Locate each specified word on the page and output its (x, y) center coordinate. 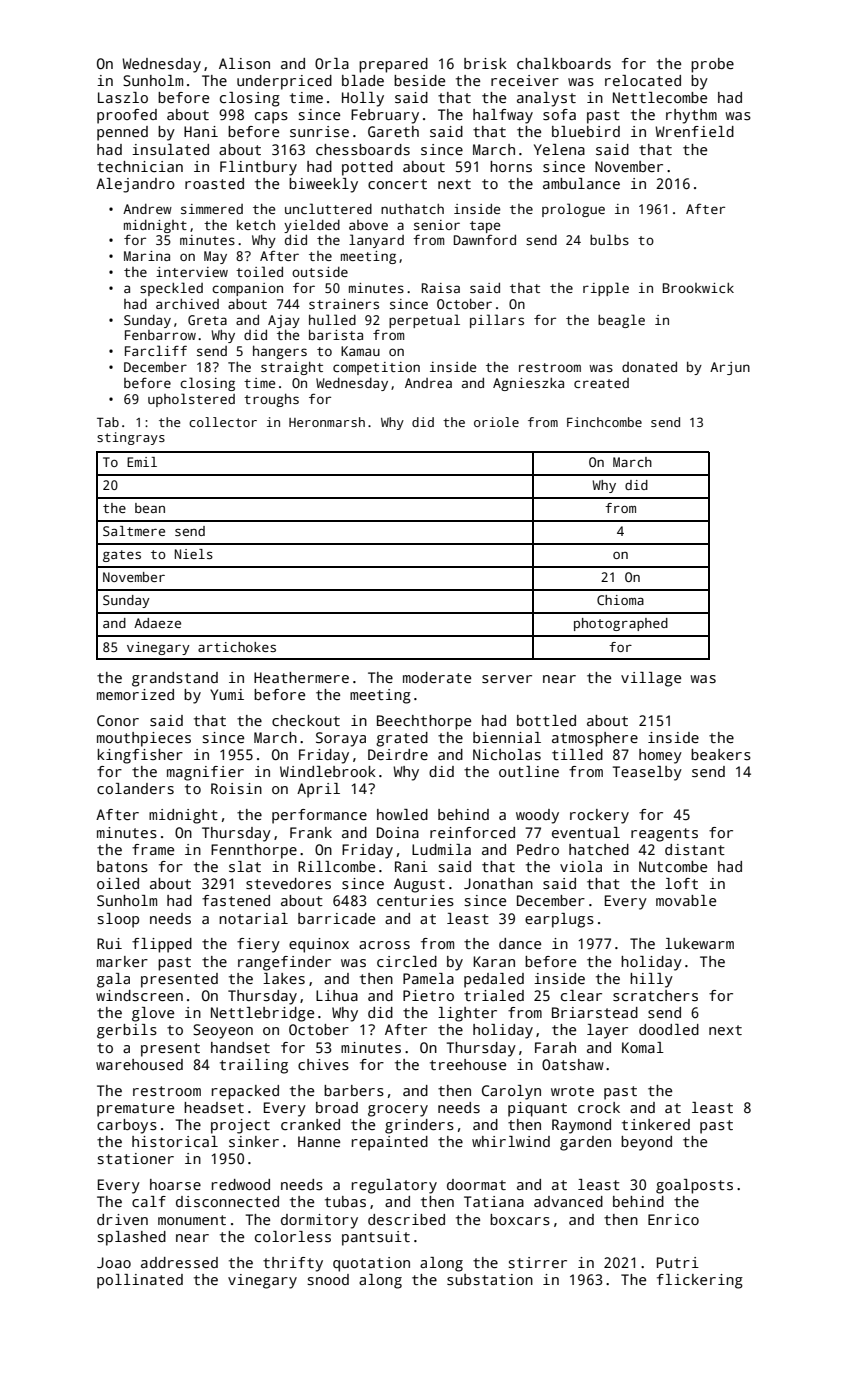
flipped (162, 945)
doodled (669, 1029)
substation (490, 1279)
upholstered (191, 400)
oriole (496, 422)
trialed (494, 995)
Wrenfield (694, 131)
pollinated (140, 1281)
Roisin (236, 788)
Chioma (620, 600)
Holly (363, 99)
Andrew (147, 209)
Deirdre (398, 754)
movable (686, 900)
